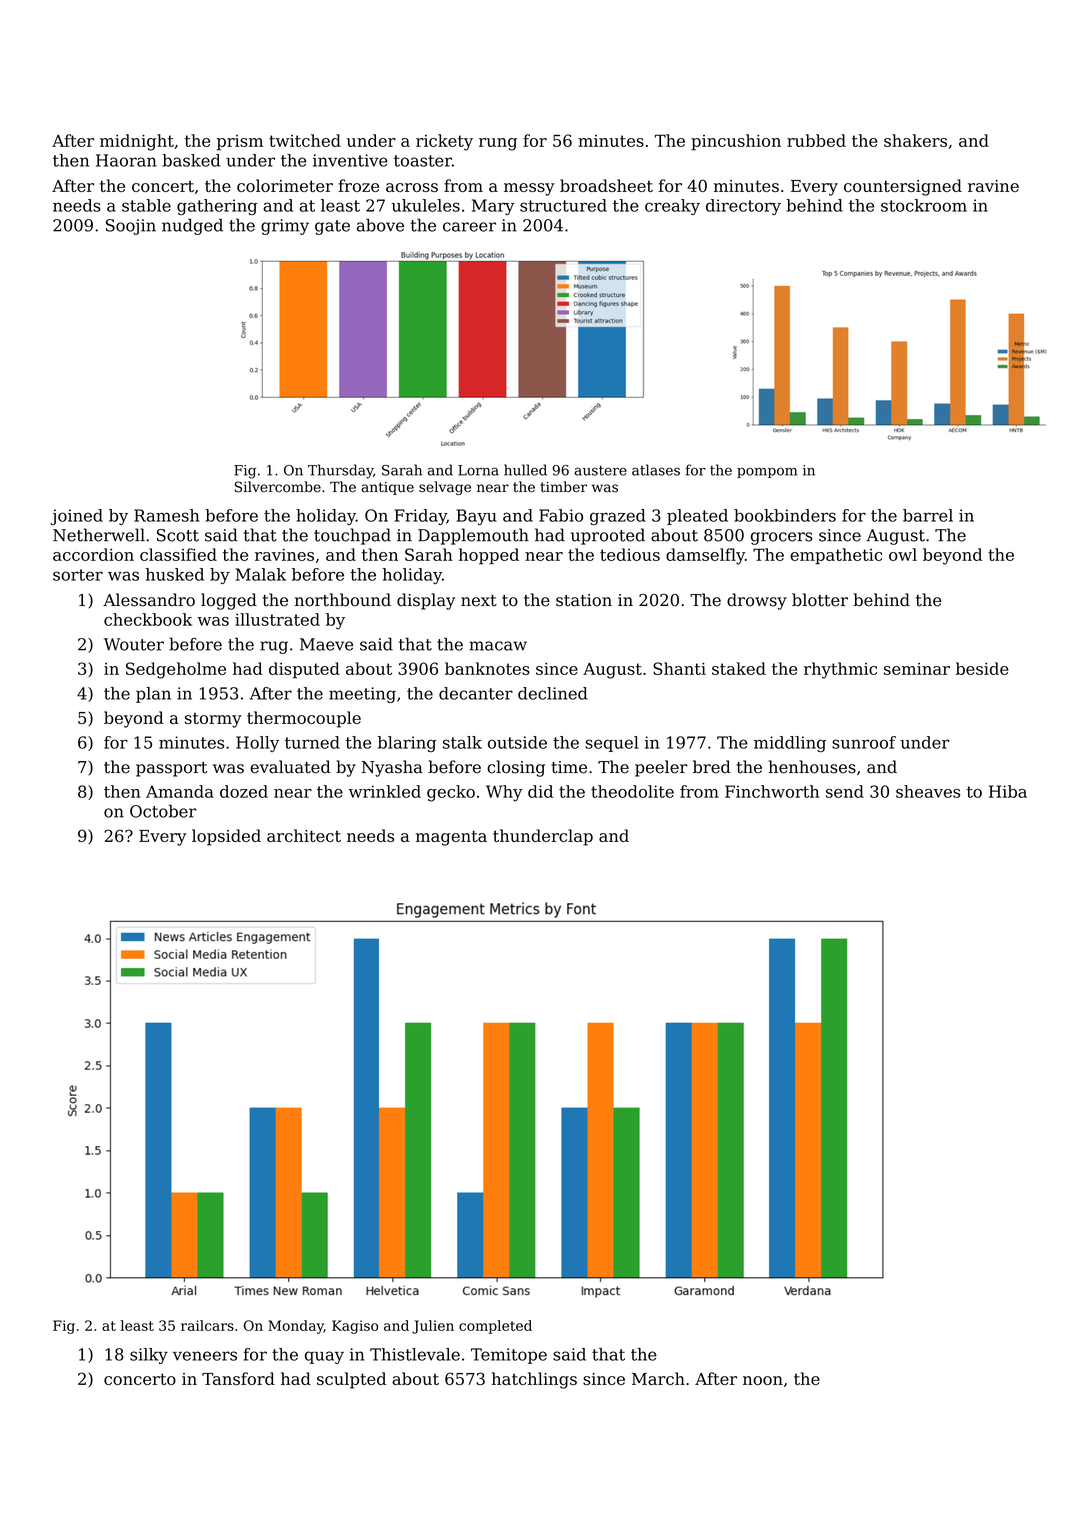  I want to click on grimy, so click(285, 227).
